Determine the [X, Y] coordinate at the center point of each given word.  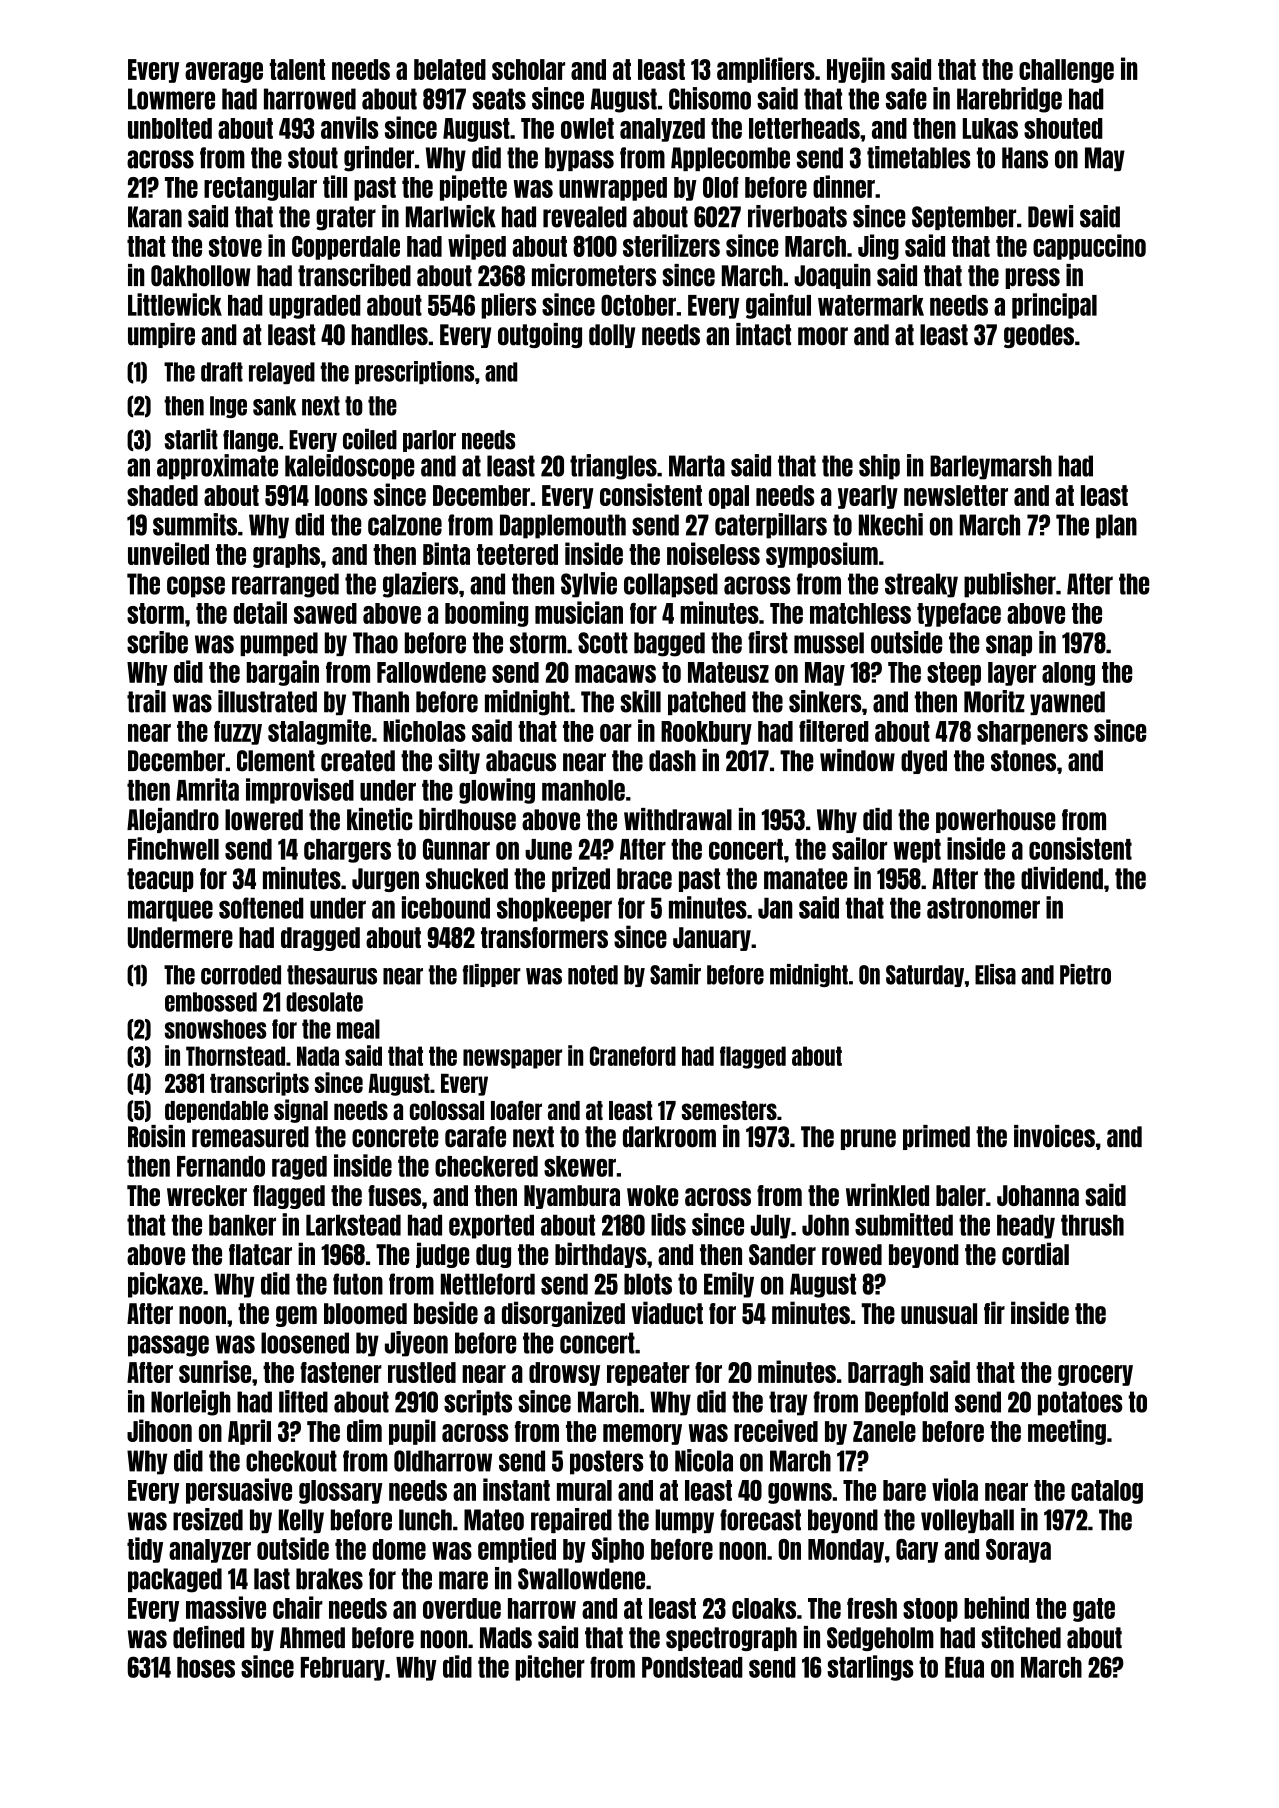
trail [146, 701]
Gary [917, 1551]
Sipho [618, 1550]
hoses [206, 1667]
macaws [615, 674]
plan [1116, 526]
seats [499, 99]
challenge [1066, 71]
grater [346, 218]
